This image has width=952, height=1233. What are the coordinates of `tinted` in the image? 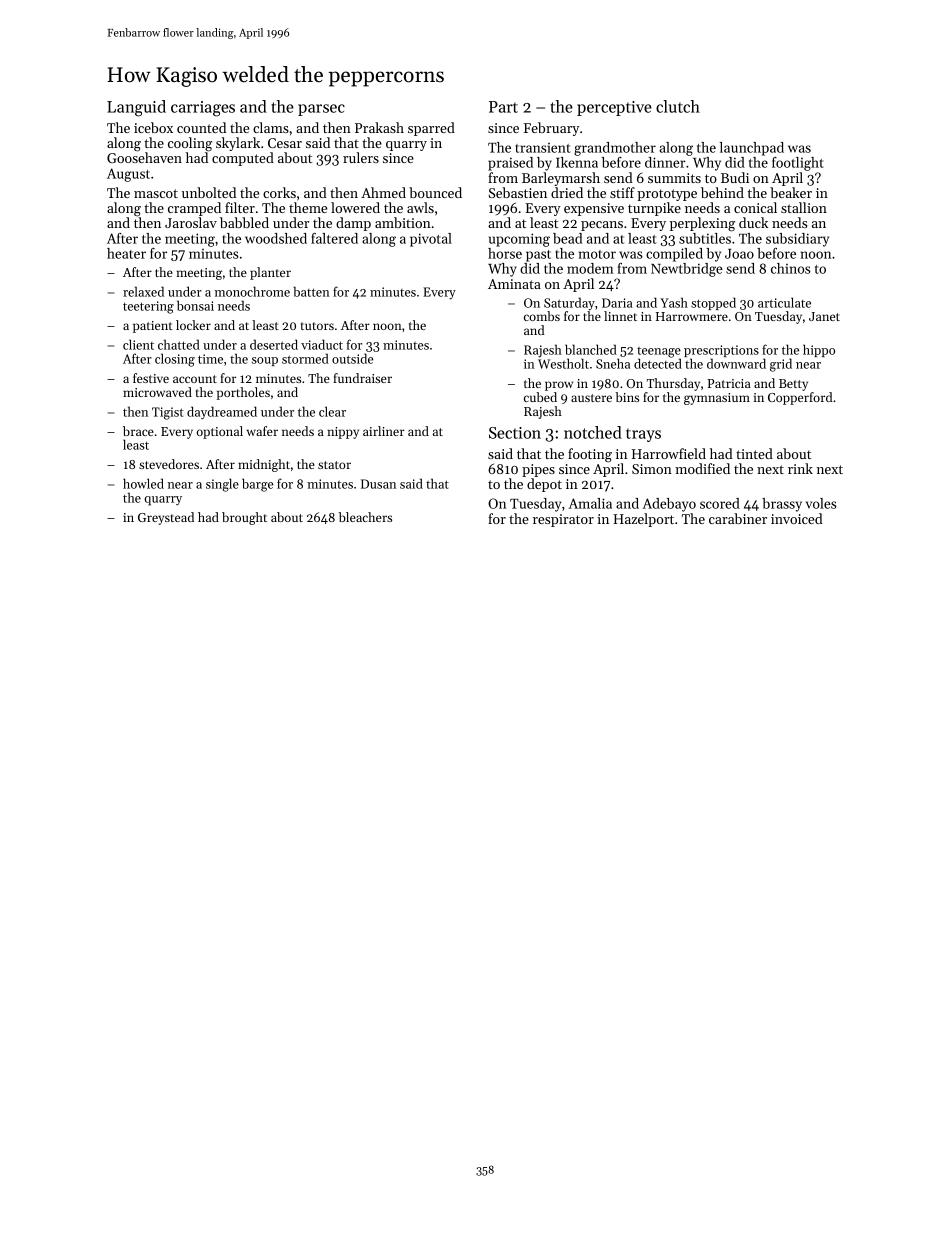 It's located at (754, 453).
